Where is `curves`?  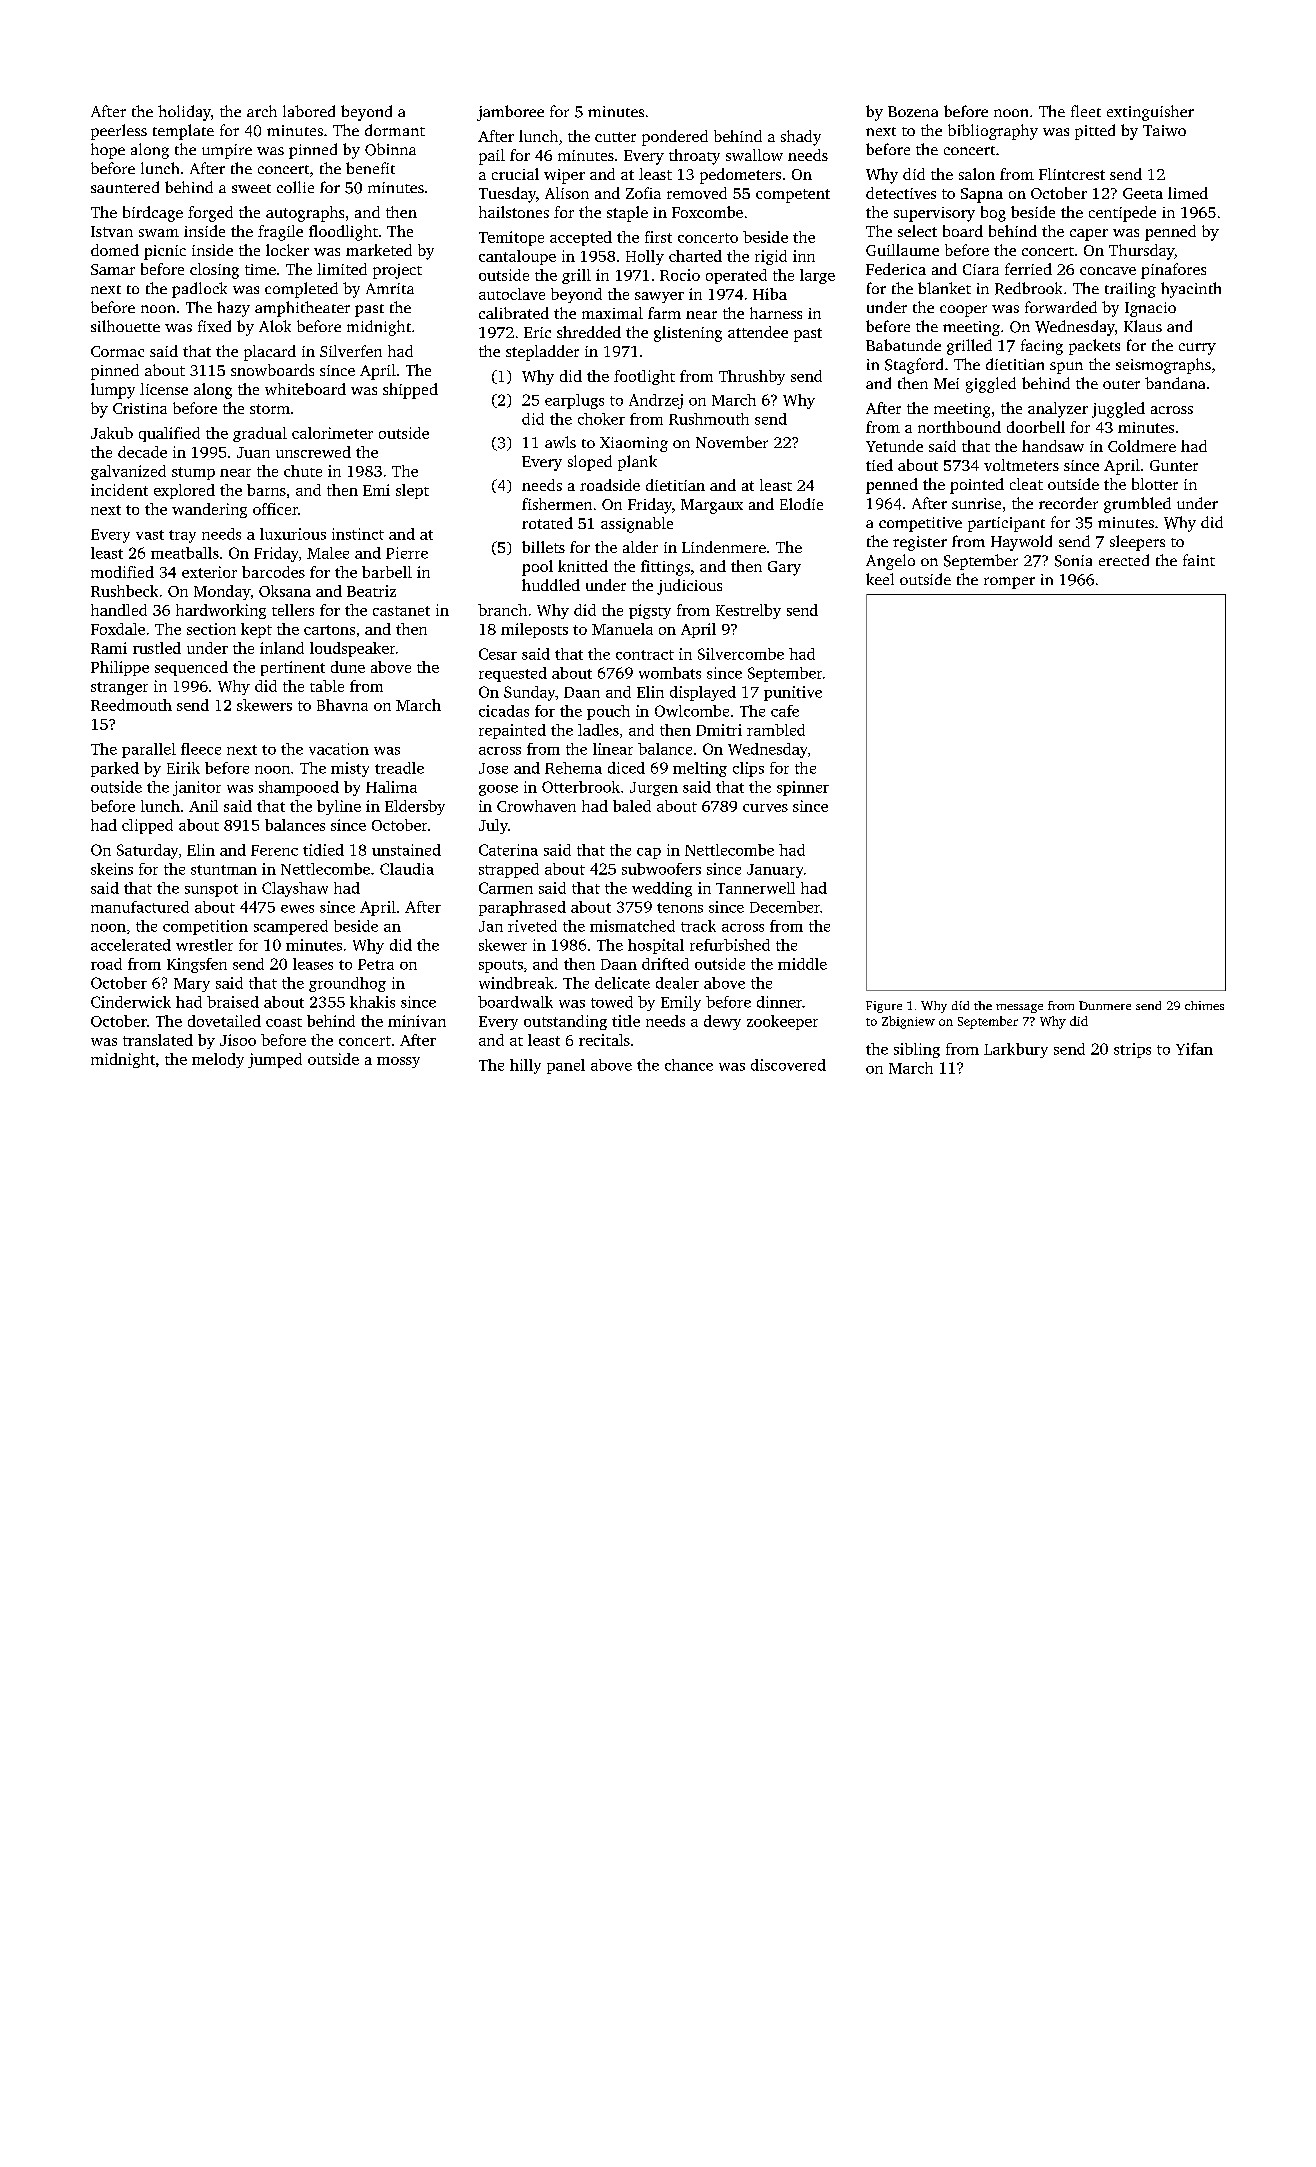 curves is located at coordinates (765, 808).
